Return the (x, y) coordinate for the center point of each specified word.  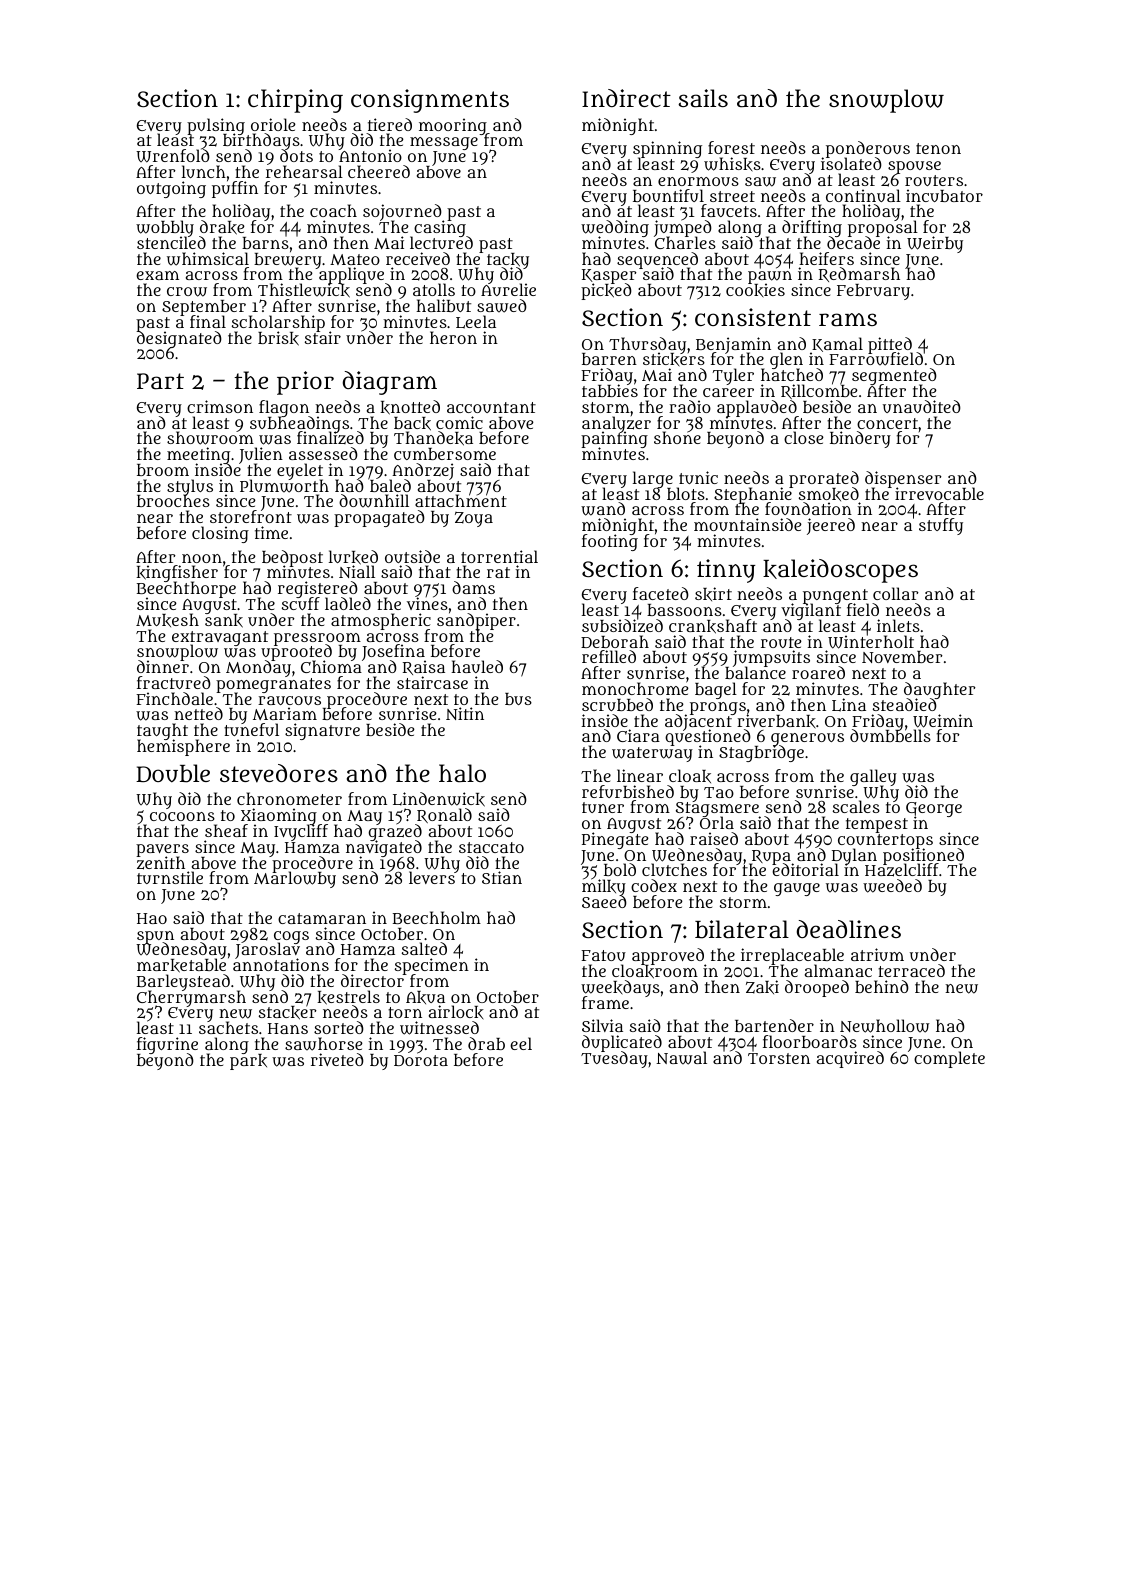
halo (462, 773)
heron (453, 337)
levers (432, 878)
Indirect (626, 98)
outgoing (171, 189)
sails (703, 98)
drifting (812, 228)
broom (163, 470)
